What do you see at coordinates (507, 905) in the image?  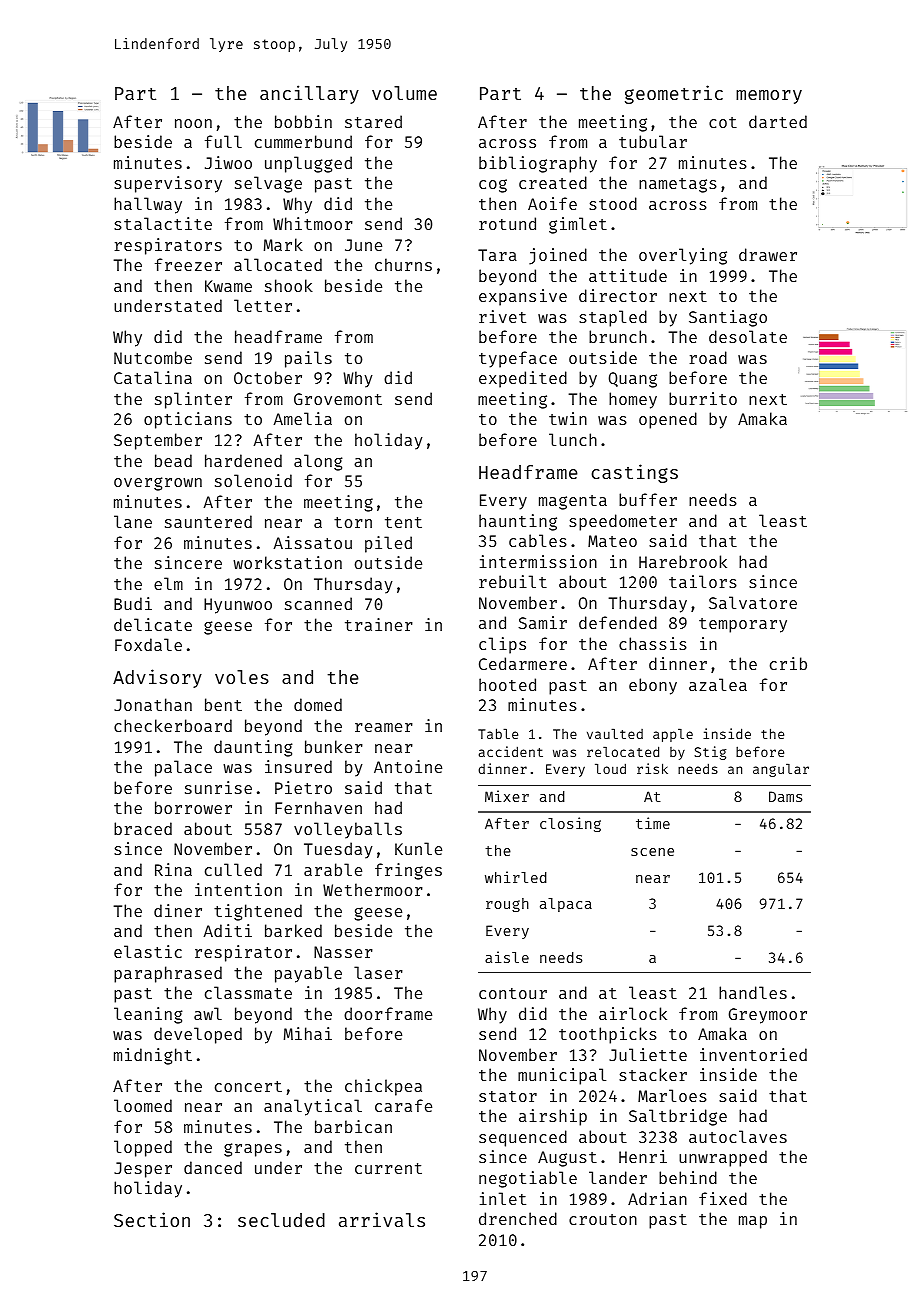 I see `rough` at bounding box center [507, 905].
